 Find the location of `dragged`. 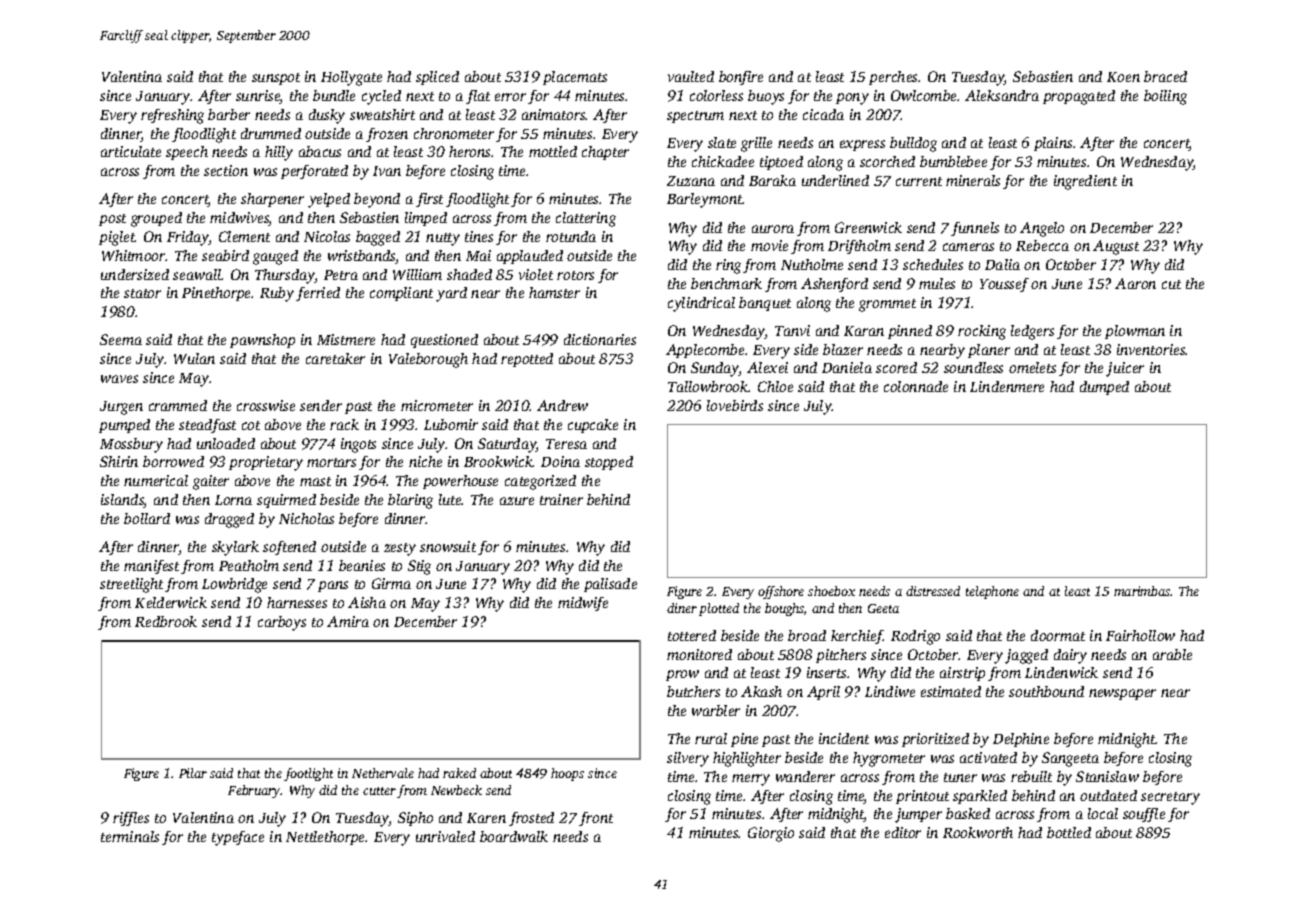

dragged is located at coordinates (229, 520).
